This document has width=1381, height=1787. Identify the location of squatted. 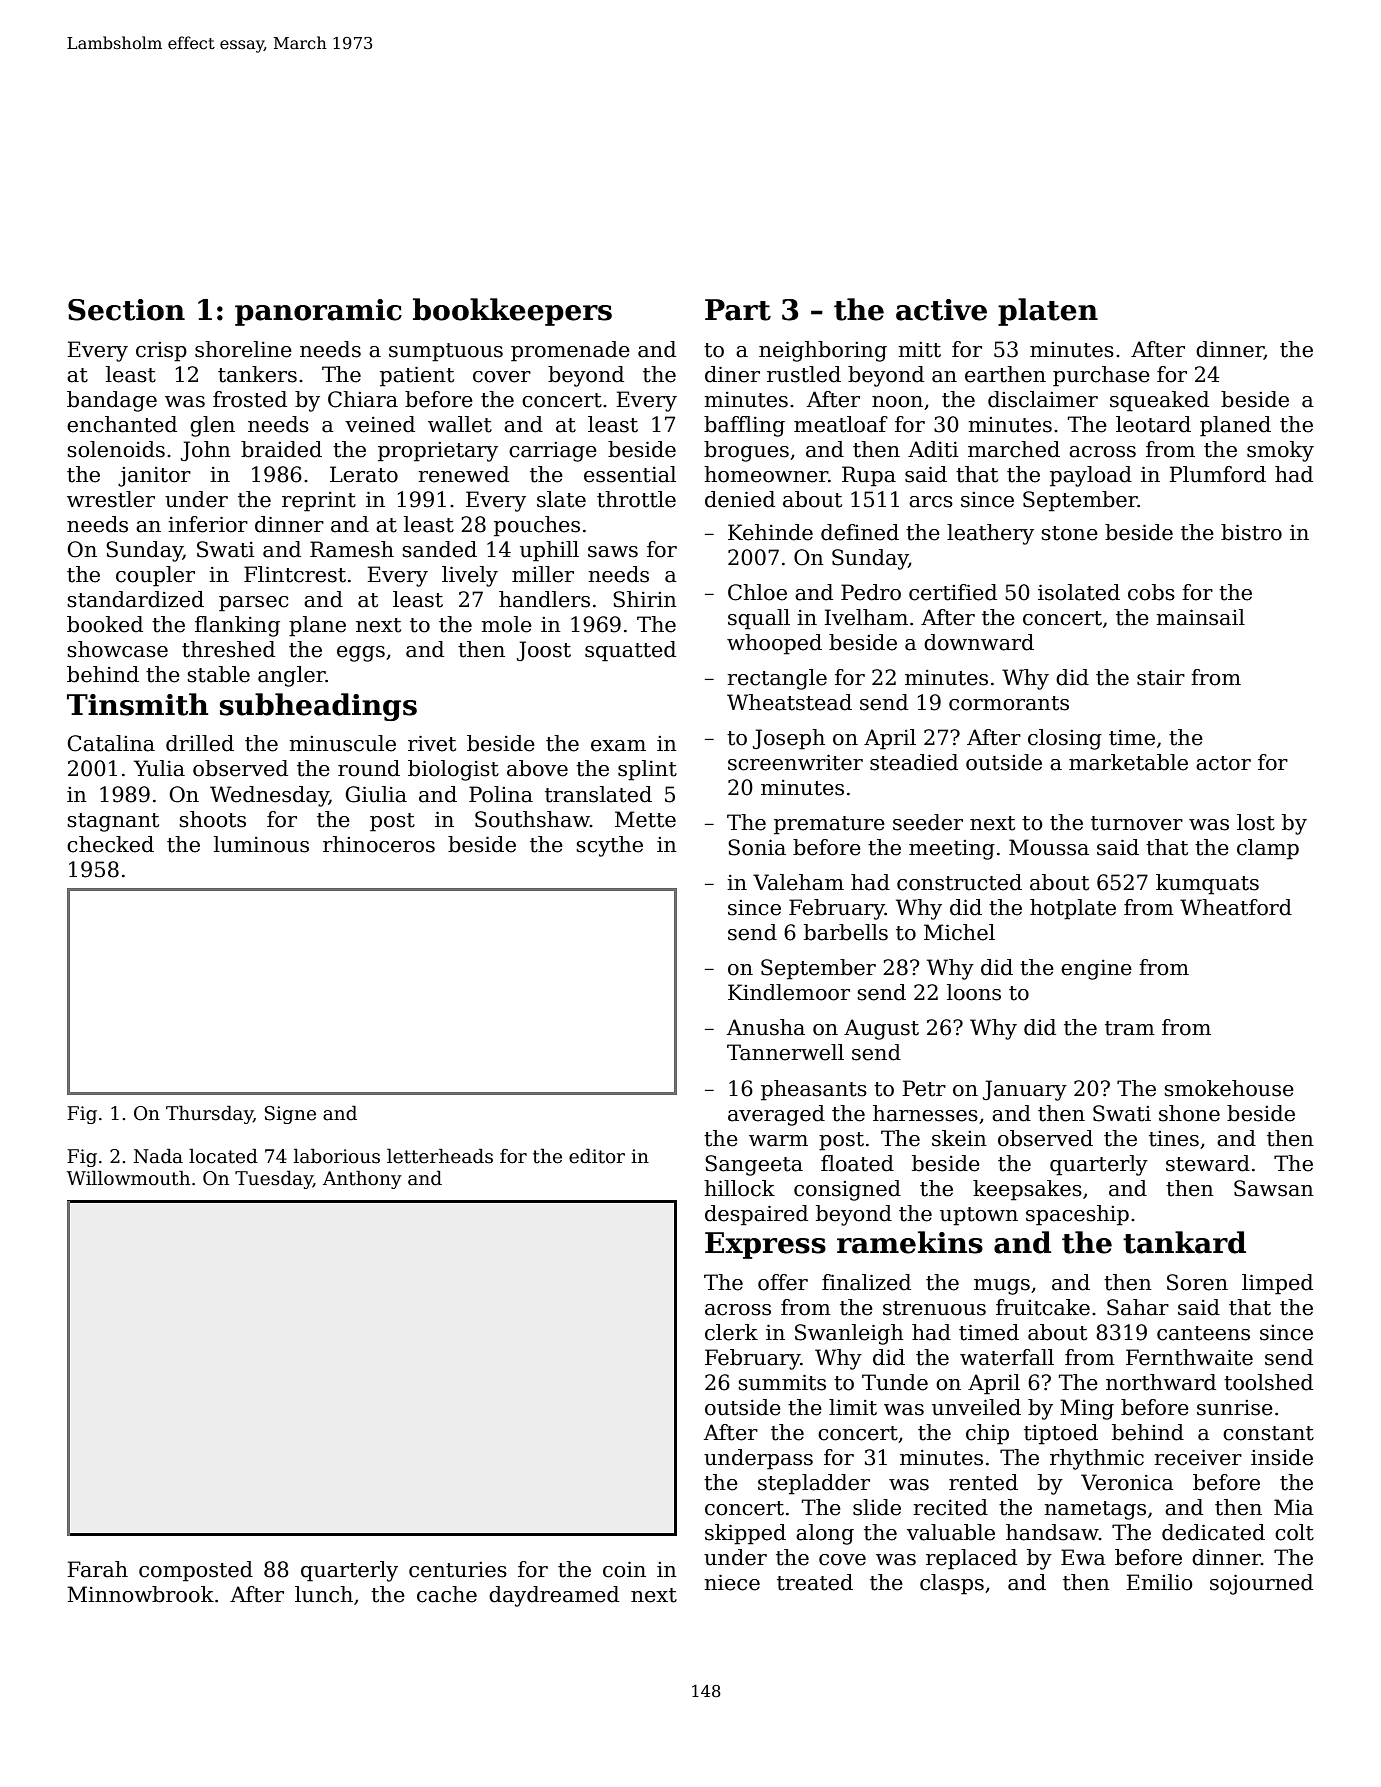
(630, 651).
